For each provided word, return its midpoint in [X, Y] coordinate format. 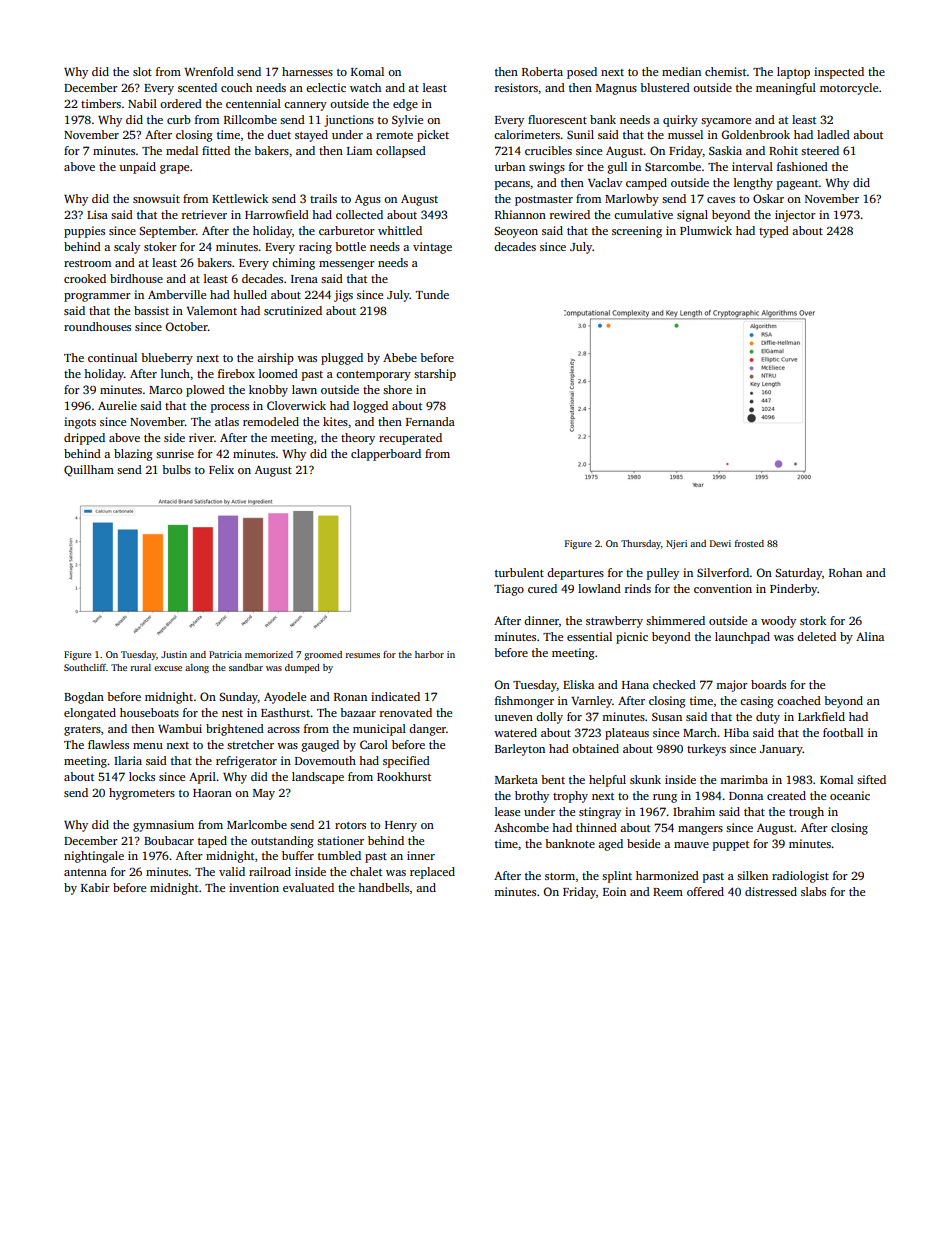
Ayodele [285, 698]
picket [433, 136]
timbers [101, 103]
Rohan [845, 572]
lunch [175, 373]
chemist [726, 71]
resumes [363, 655]
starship [435, 375]
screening [637, 232]
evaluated [308, 887]
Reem [668, 892]
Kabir [95, 887]
